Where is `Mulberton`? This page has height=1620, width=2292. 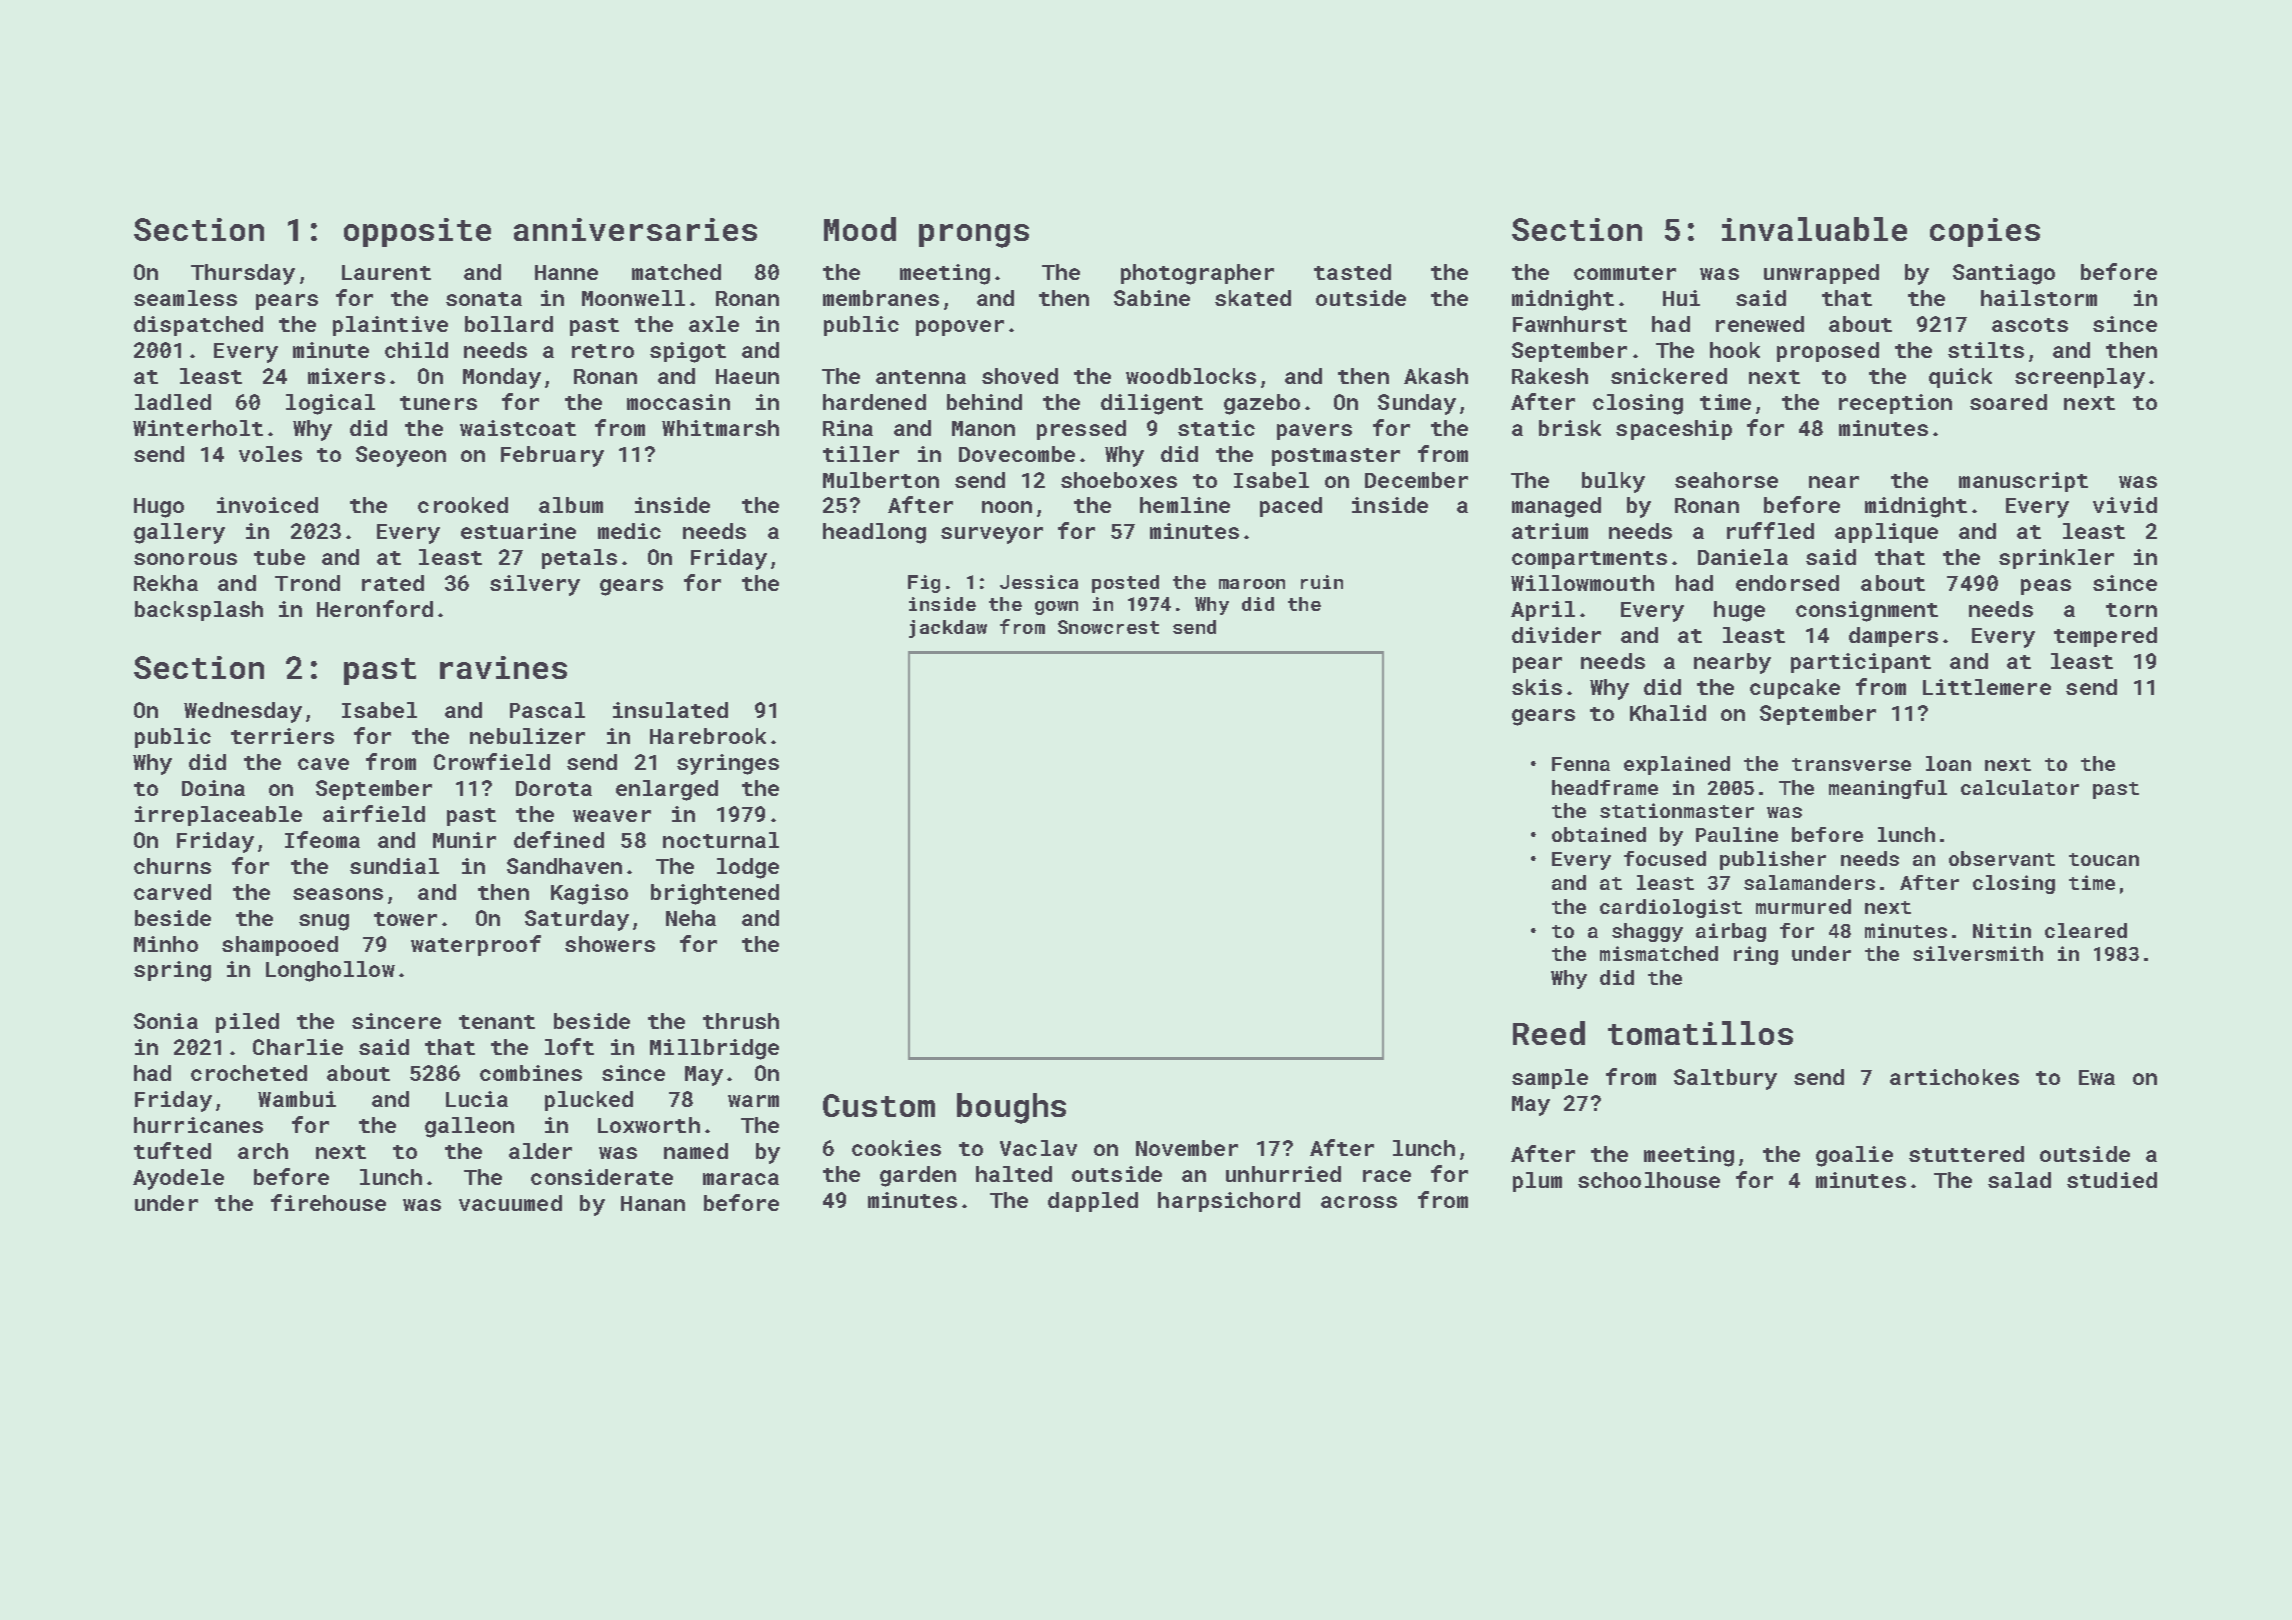 Mulberton is located at coordinates (881, 480).
